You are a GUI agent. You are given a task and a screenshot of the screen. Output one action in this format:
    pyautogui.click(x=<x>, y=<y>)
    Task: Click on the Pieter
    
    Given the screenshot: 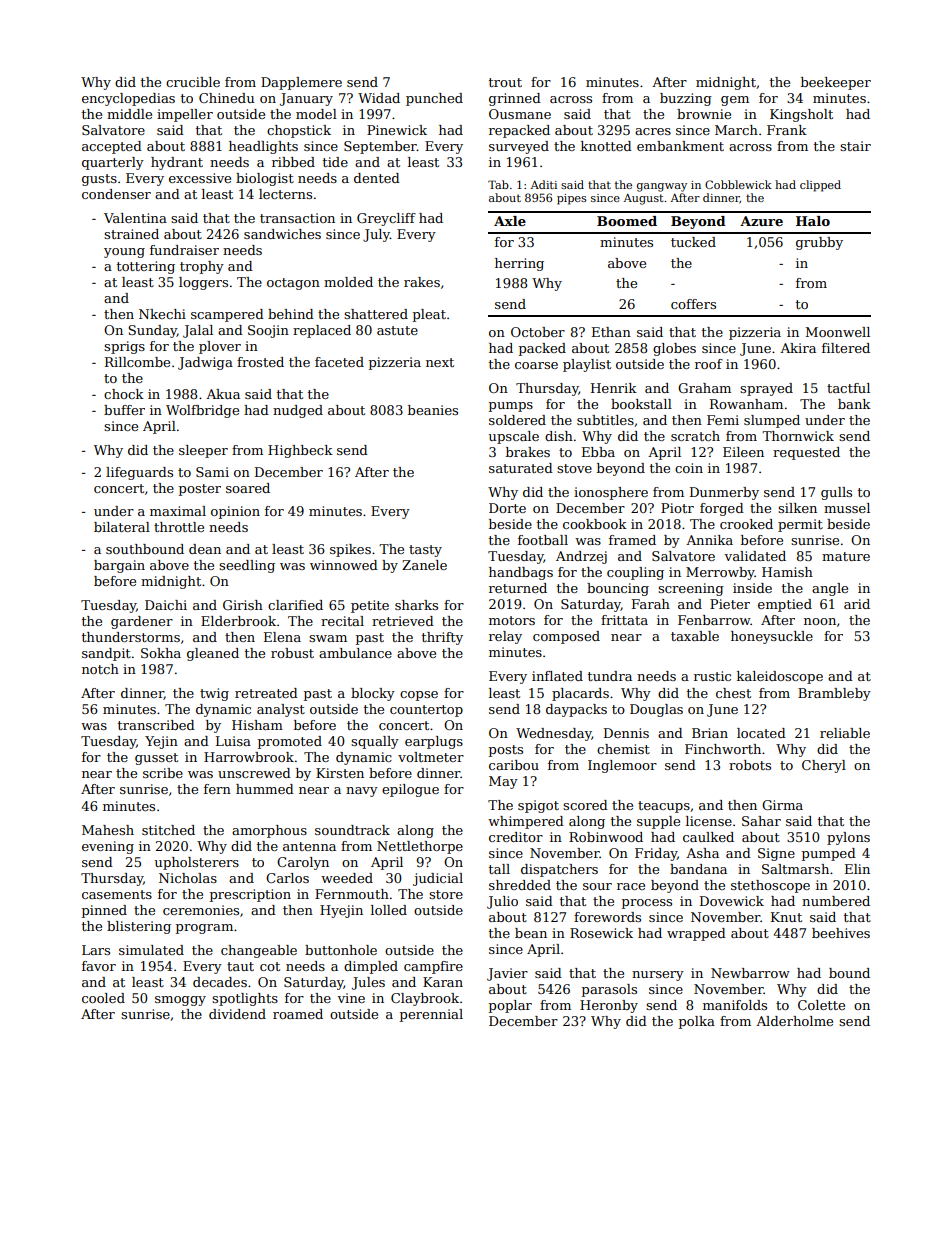 What is the action you would take?
    pyautogui.click(x=730, y=604)
